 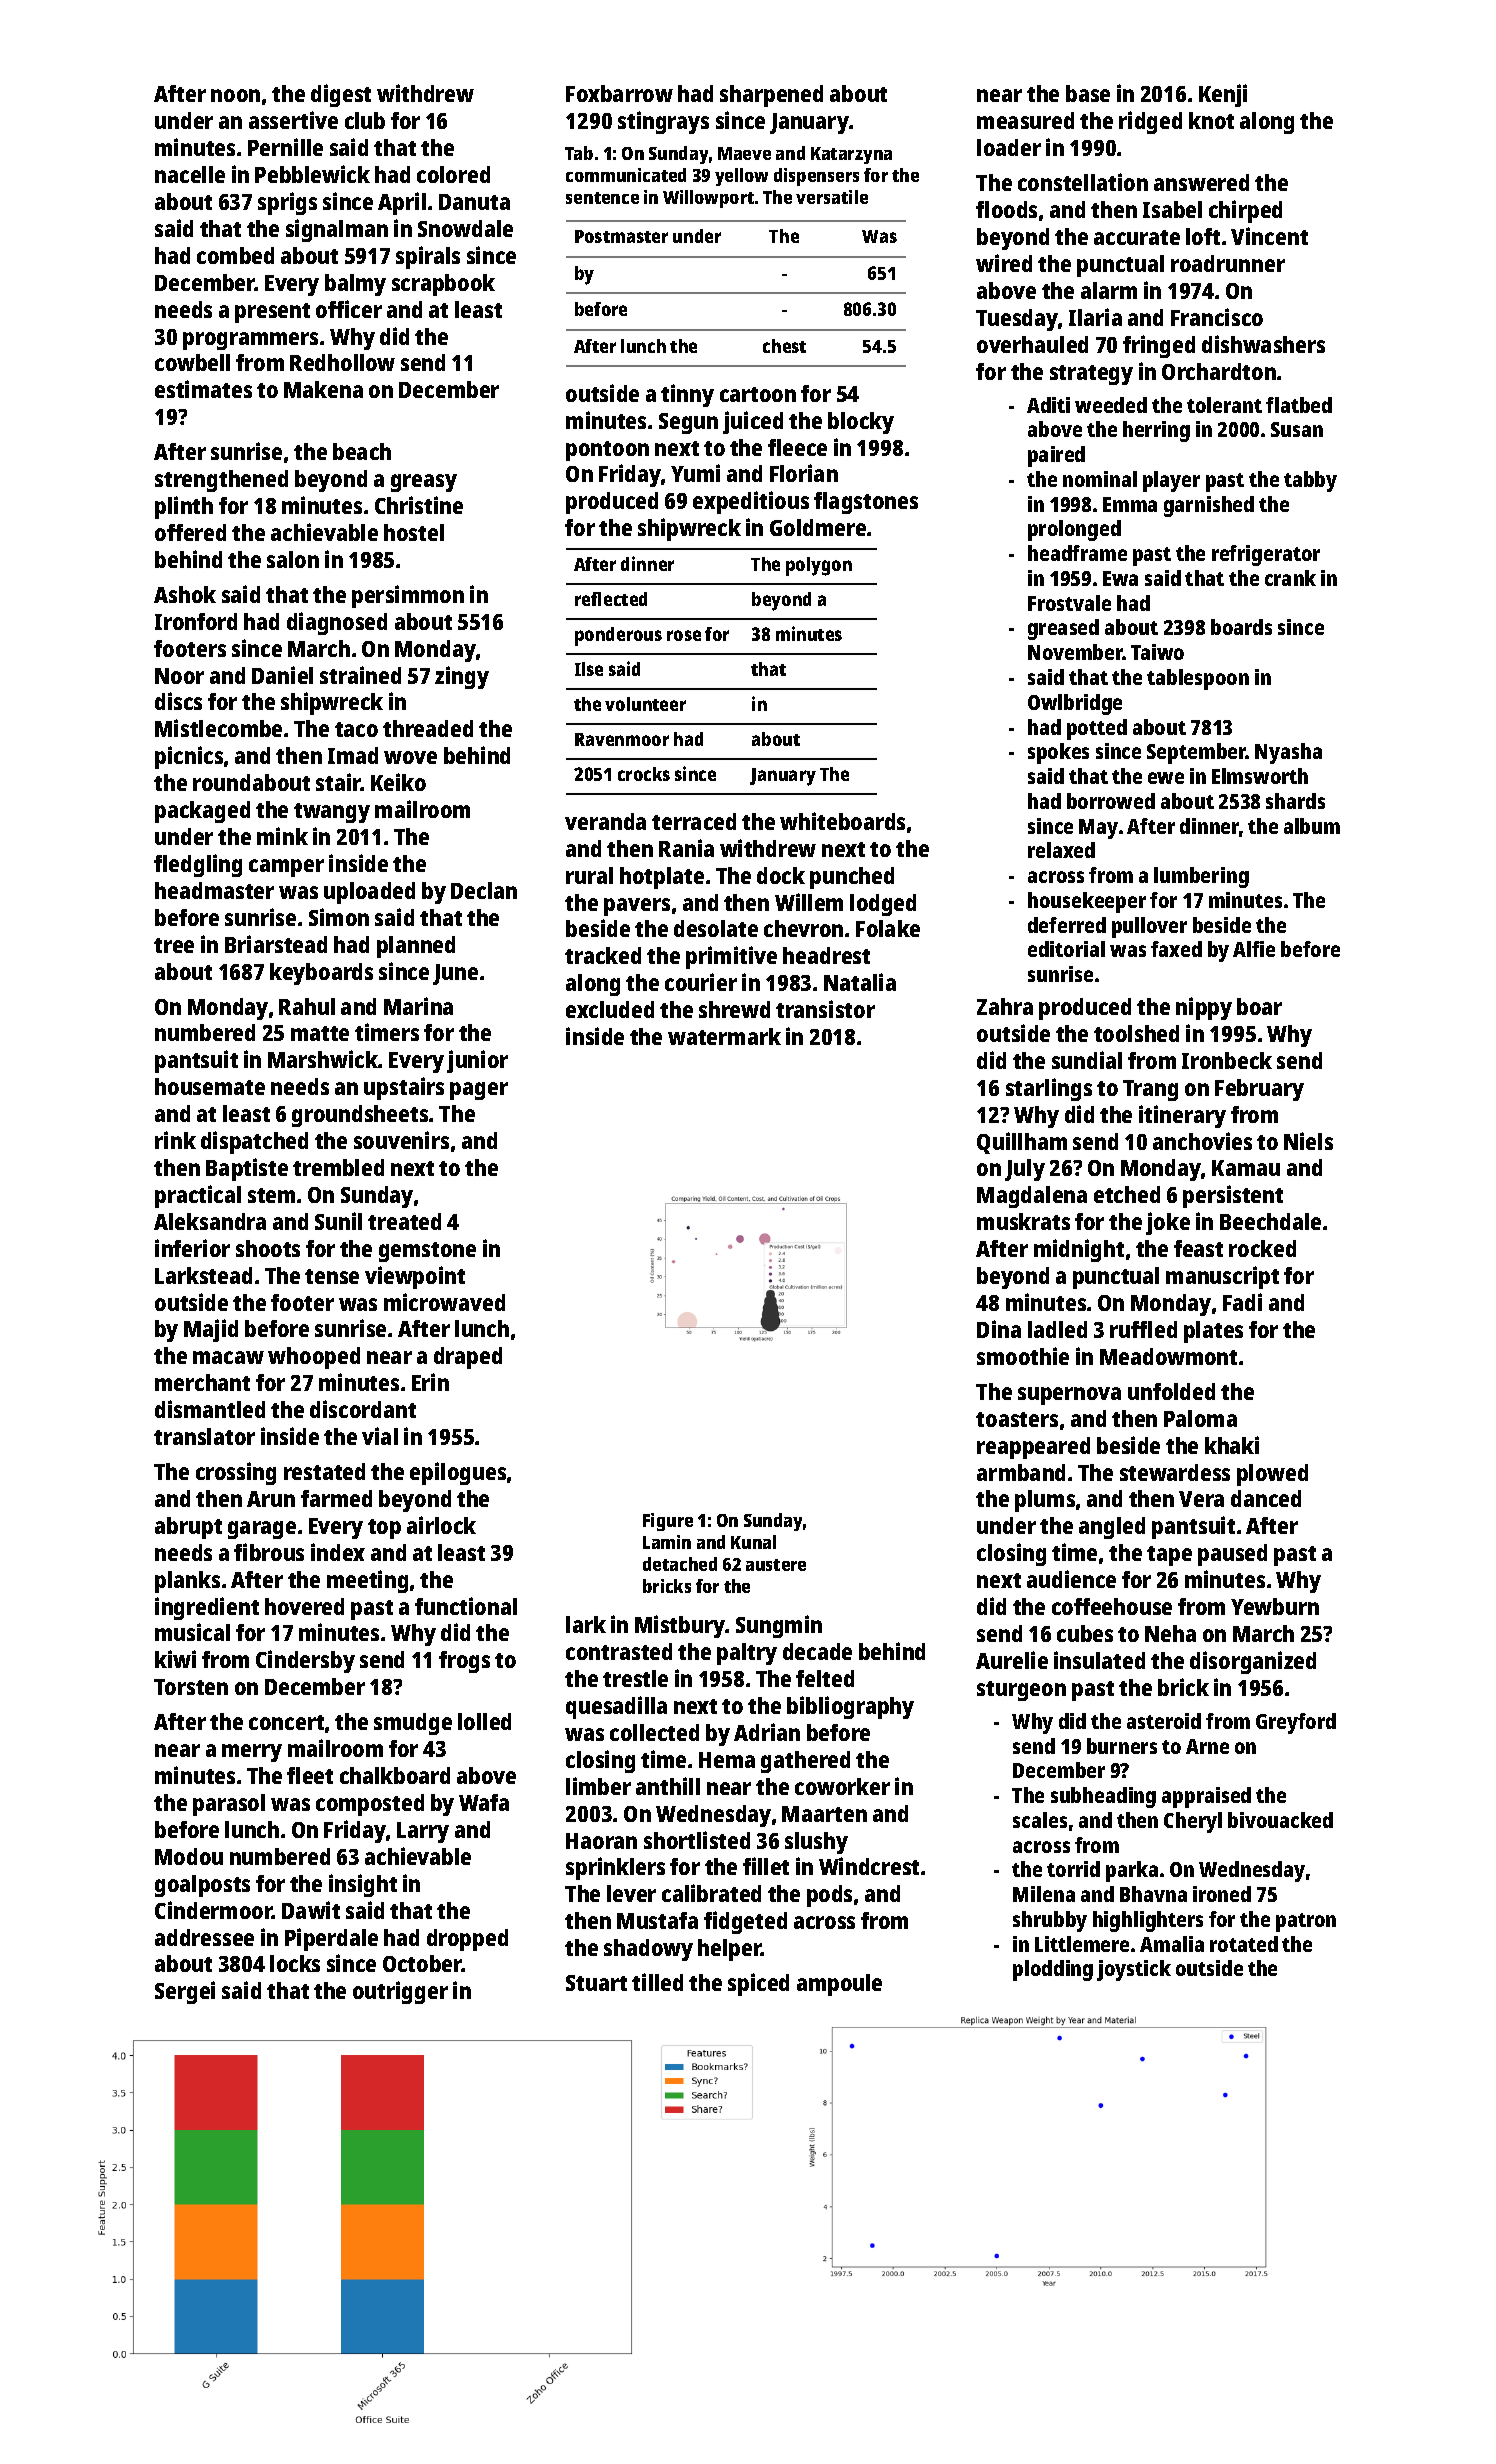 I want to click on etched, so click(x=1127, y=1194).
